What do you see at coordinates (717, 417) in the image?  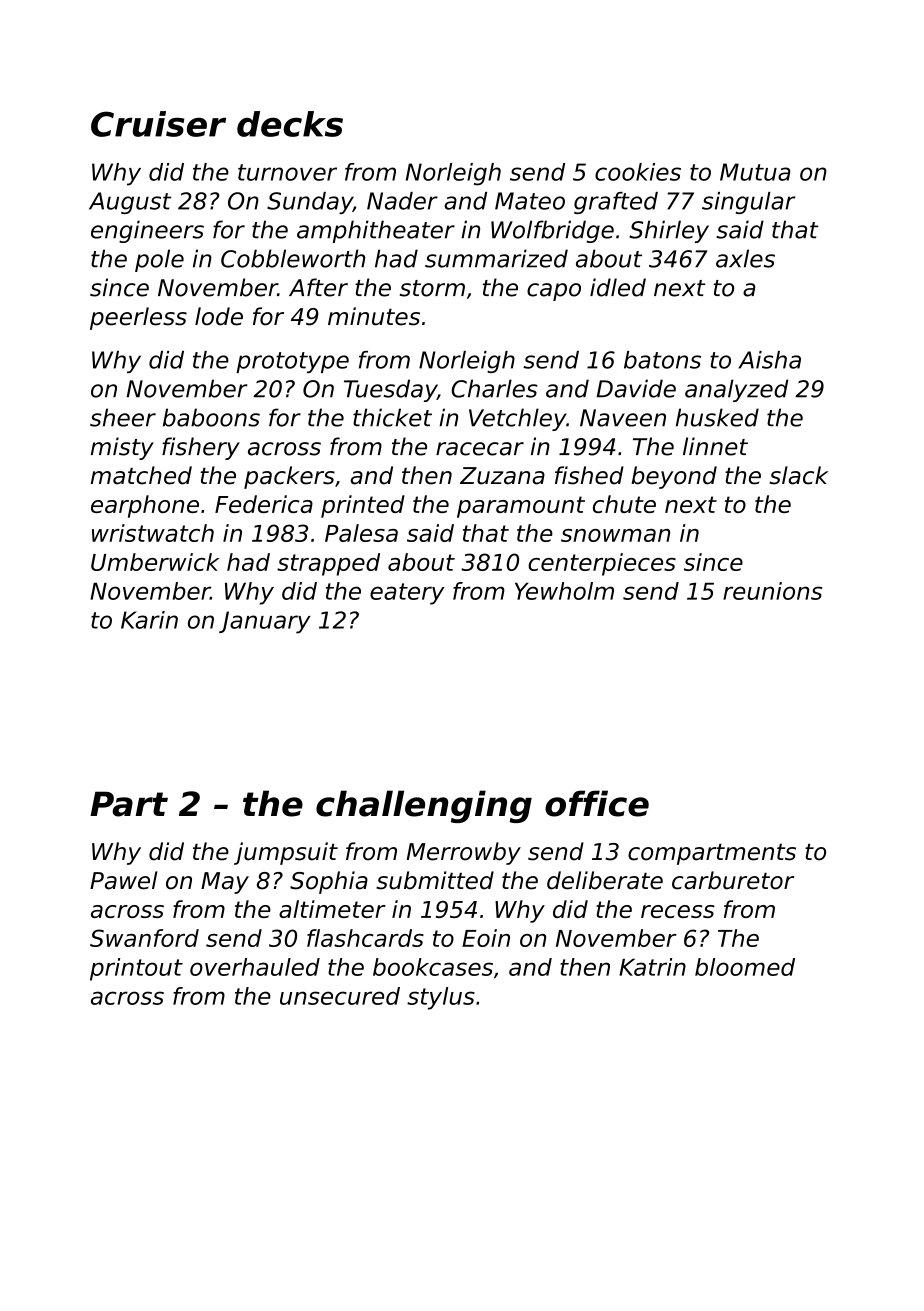 I see `husked` at bounding box center [717, 417].
